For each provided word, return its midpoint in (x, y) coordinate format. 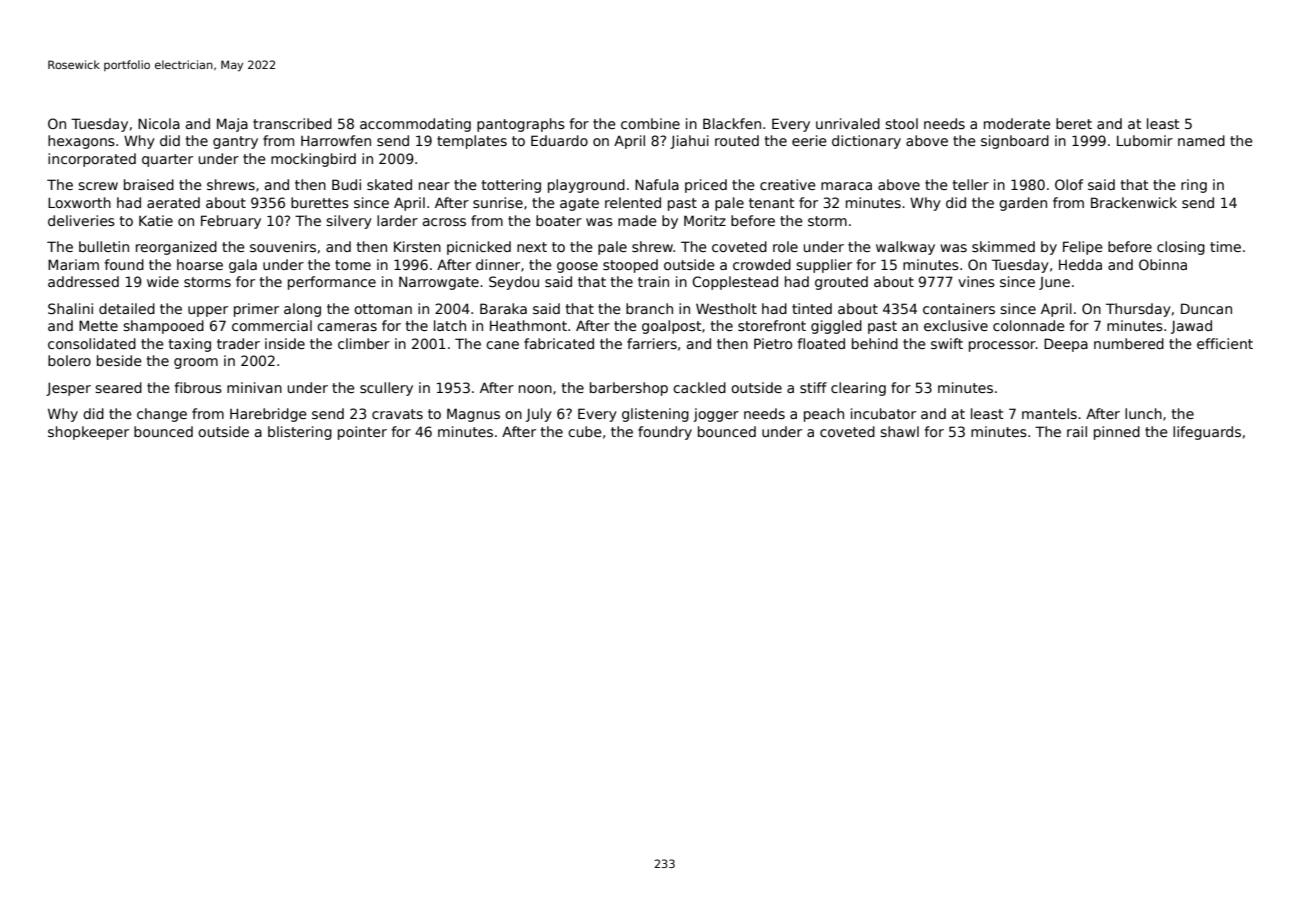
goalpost (671, 327)
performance (332, 283)
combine (650, 123)
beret (1074, 123)
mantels (1049, 413)
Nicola (159, 123)
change (162, 415)
